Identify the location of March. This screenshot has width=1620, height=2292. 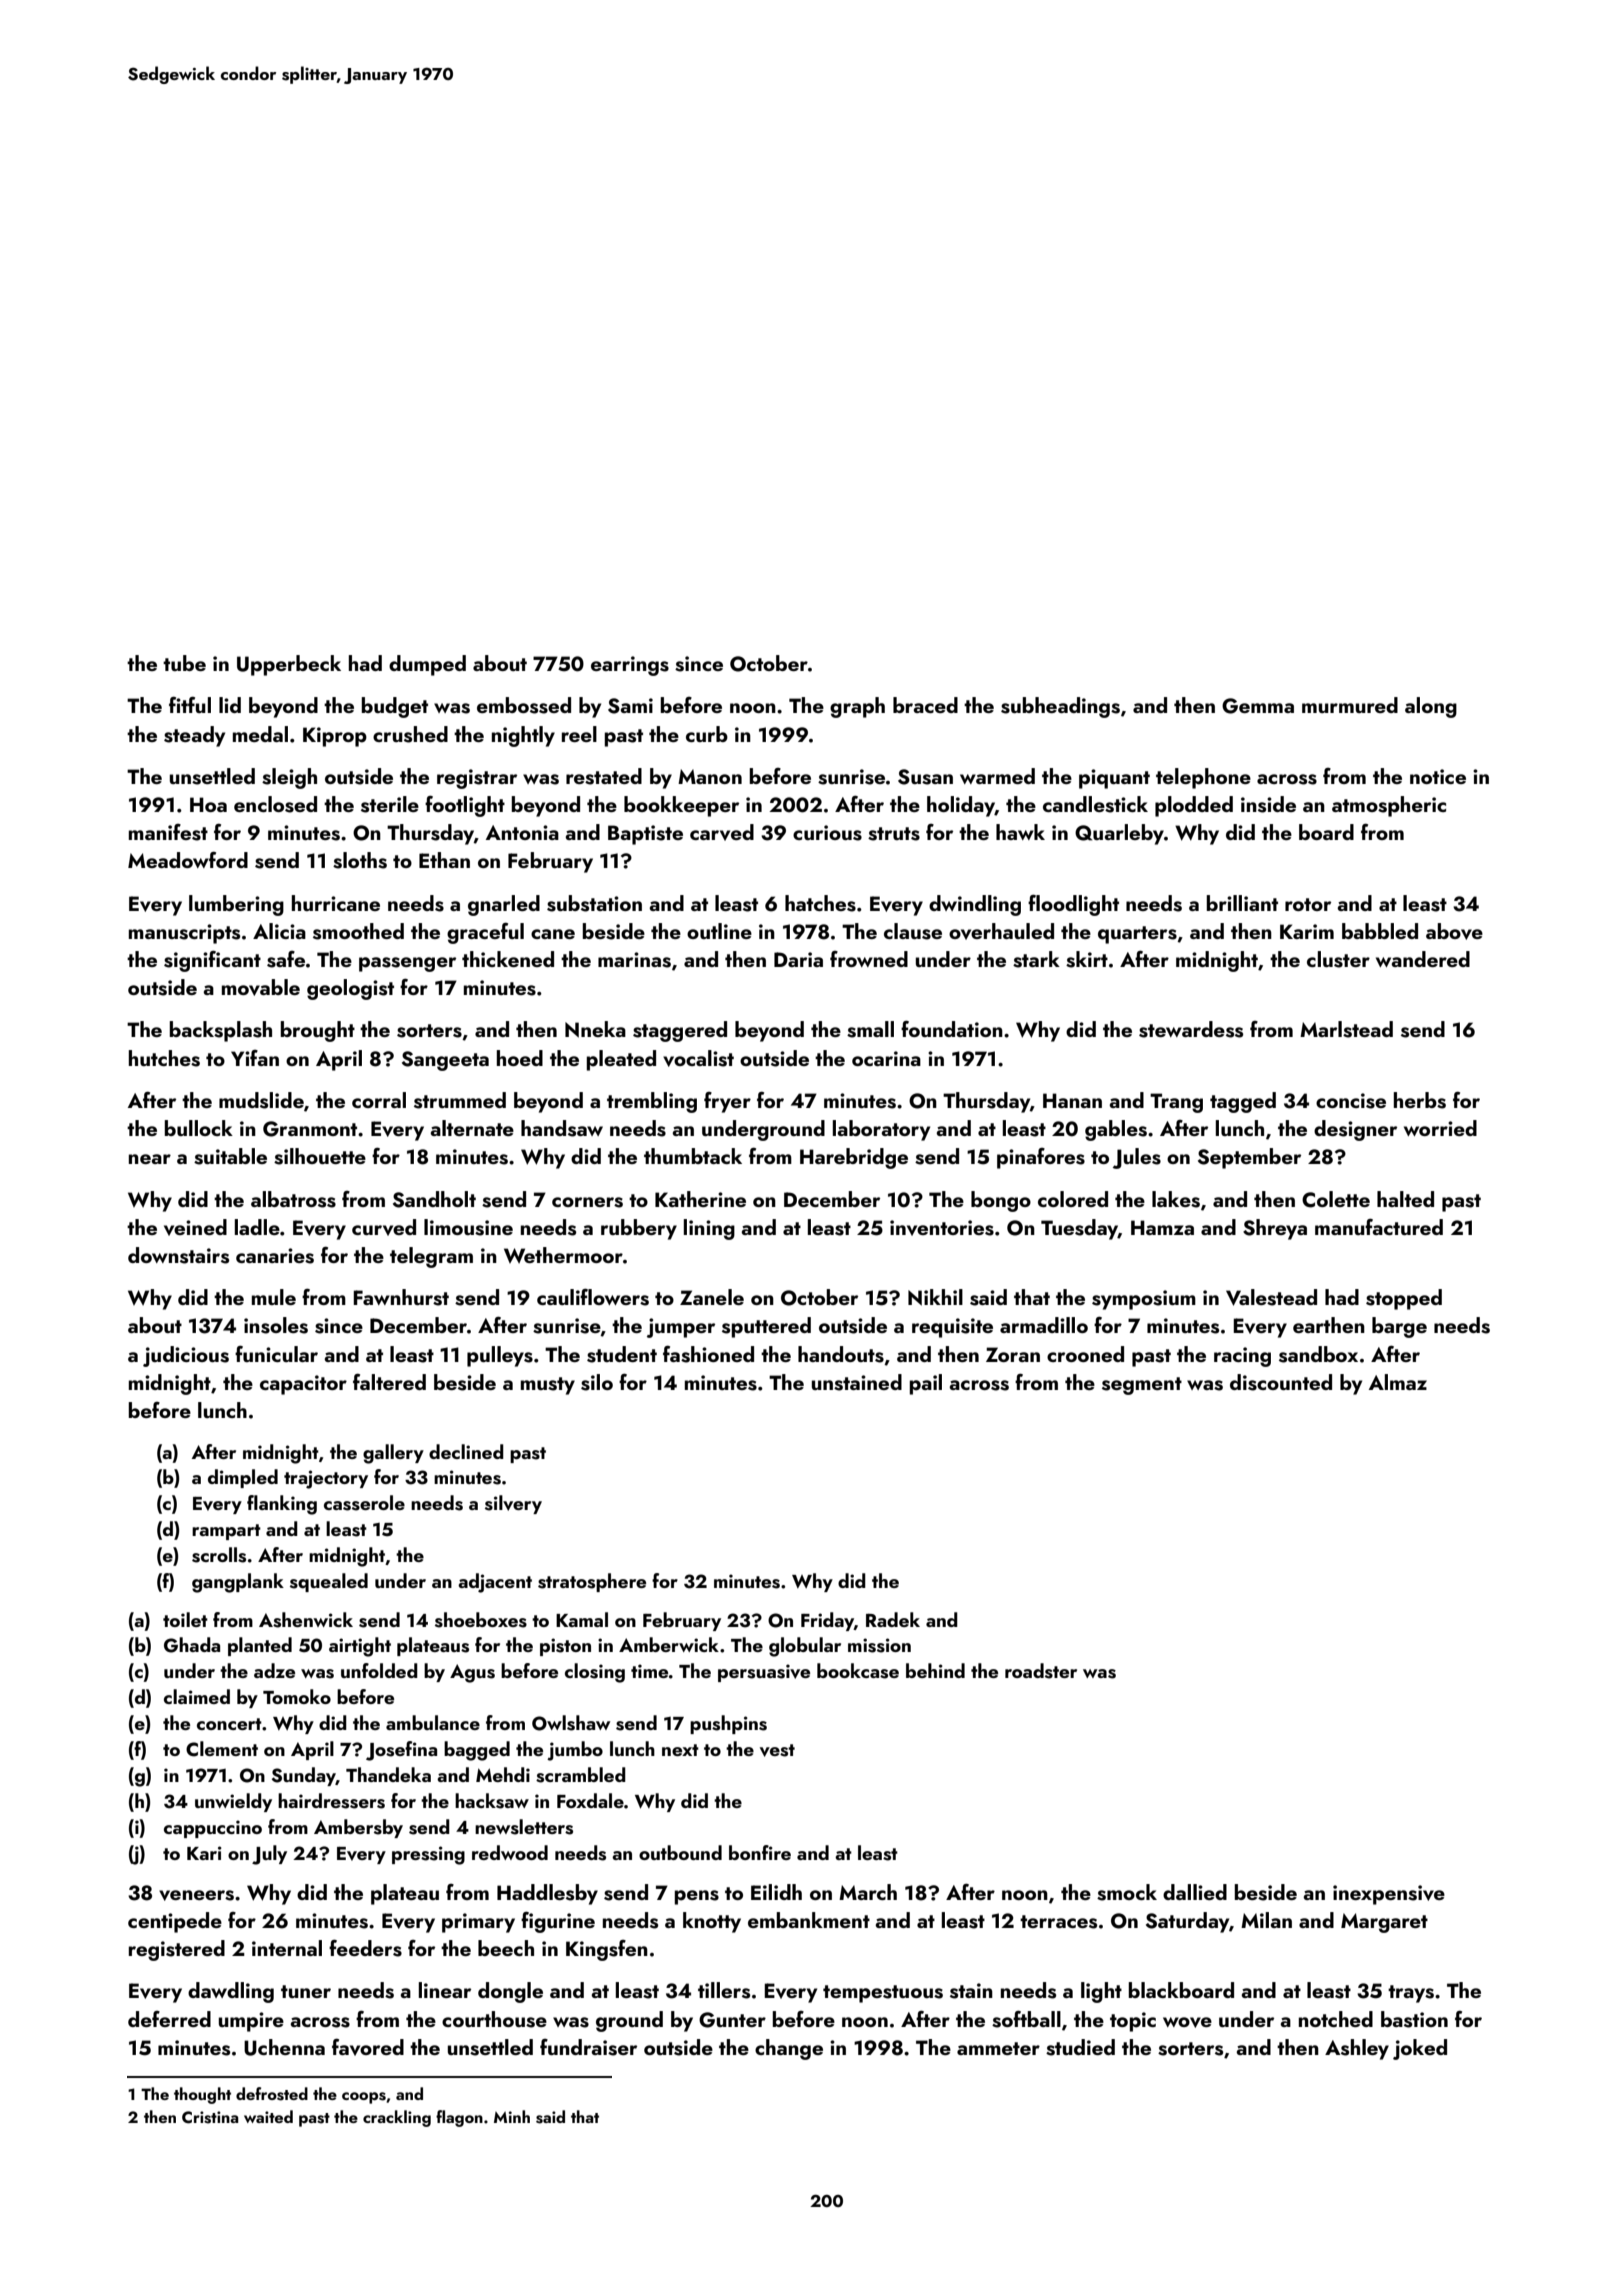
(868, 1892).
